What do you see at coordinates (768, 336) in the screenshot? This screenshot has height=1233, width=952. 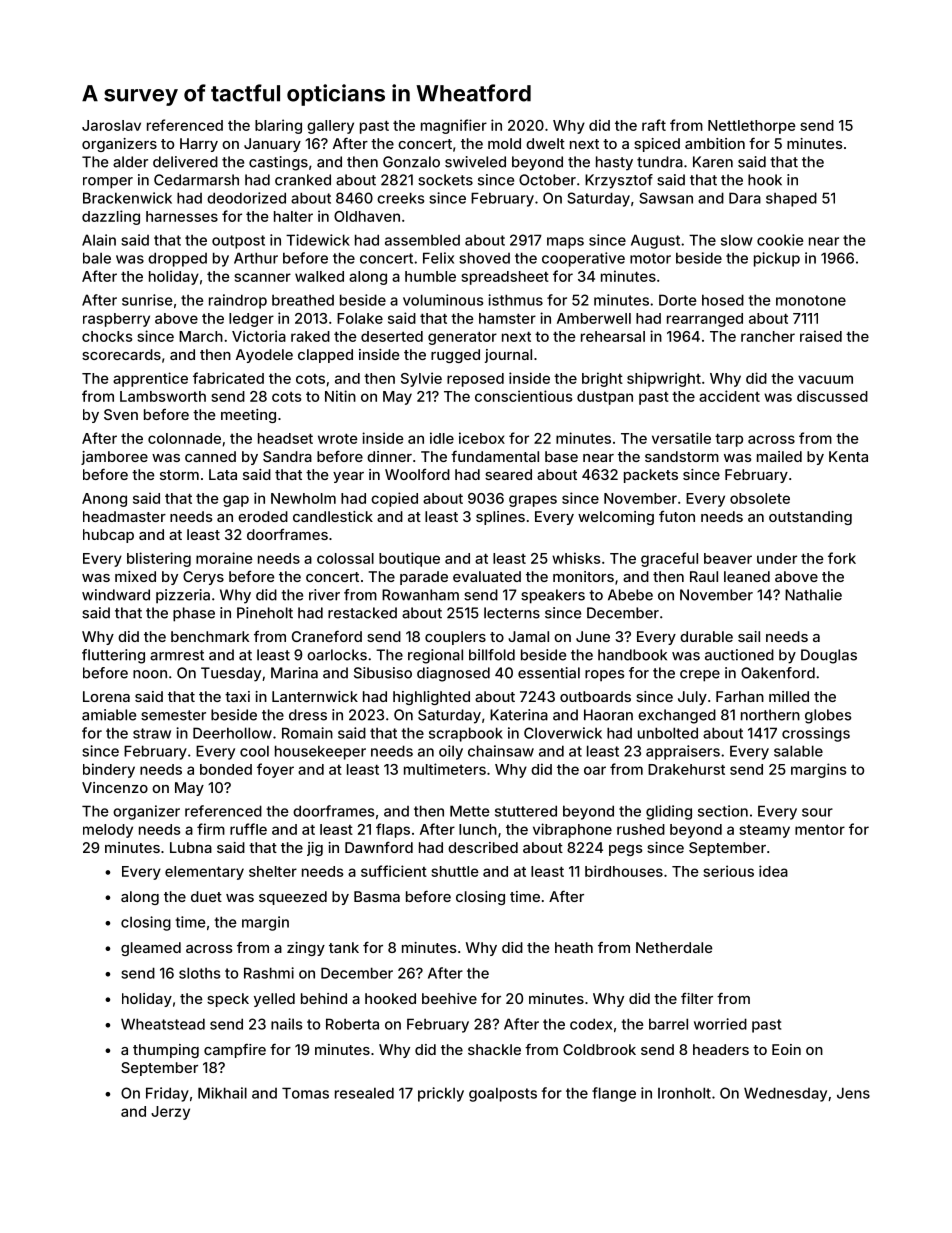 I see `rancher` at bounding box center [768, 336].
